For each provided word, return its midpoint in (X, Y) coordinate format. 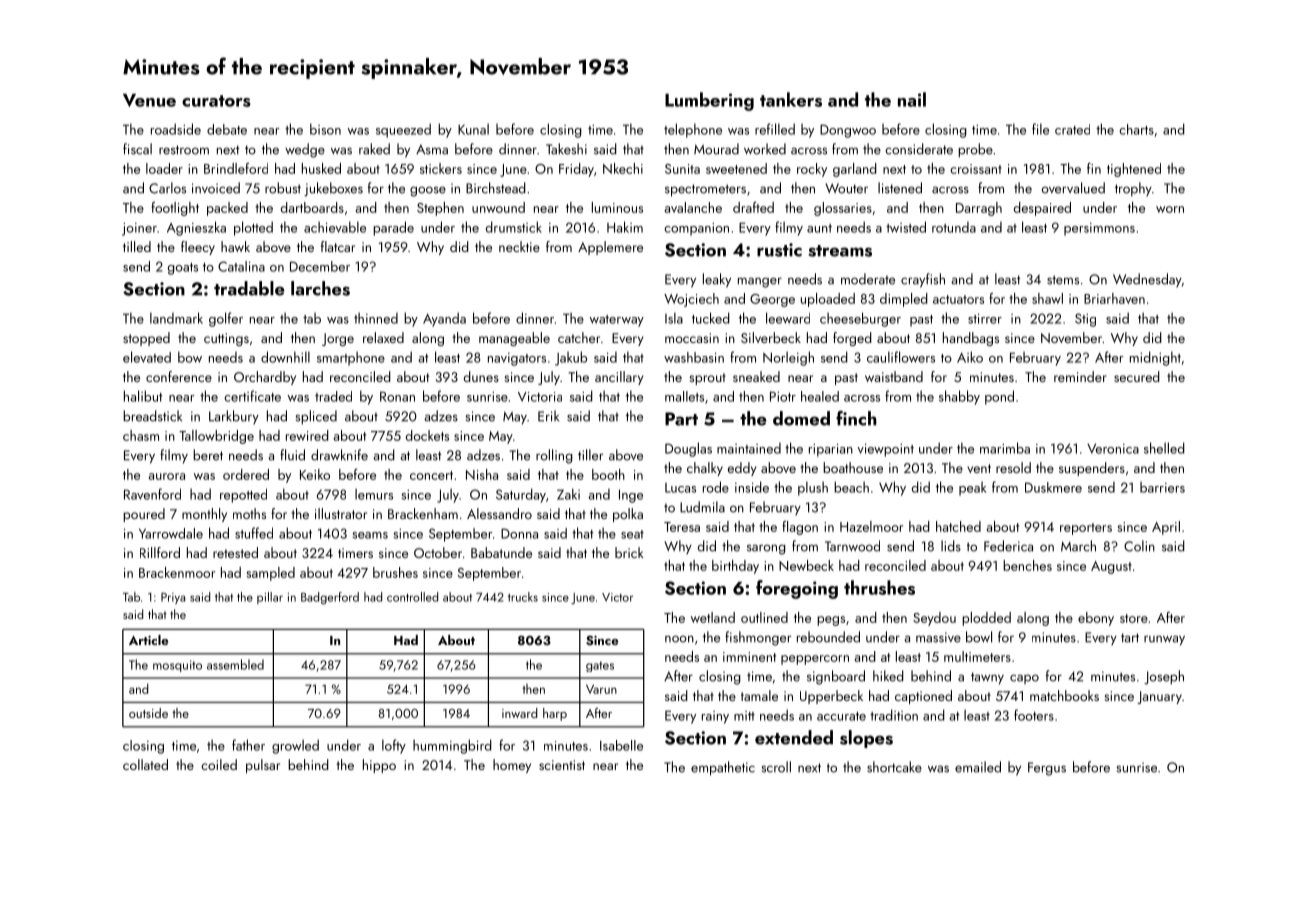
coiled (219, 764)
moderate (868, 279)
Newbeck (806, 565)
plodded (986, 619)
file (1040, 129)
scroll (776, 767)
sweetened (736, 168)
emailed (978, 767)
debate (227, 129)
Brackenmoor (177, 572)
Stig (1085, 320)
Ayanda (444, 319)
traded (333, 396)
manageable (514, 339)
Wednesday (1147, 280)
